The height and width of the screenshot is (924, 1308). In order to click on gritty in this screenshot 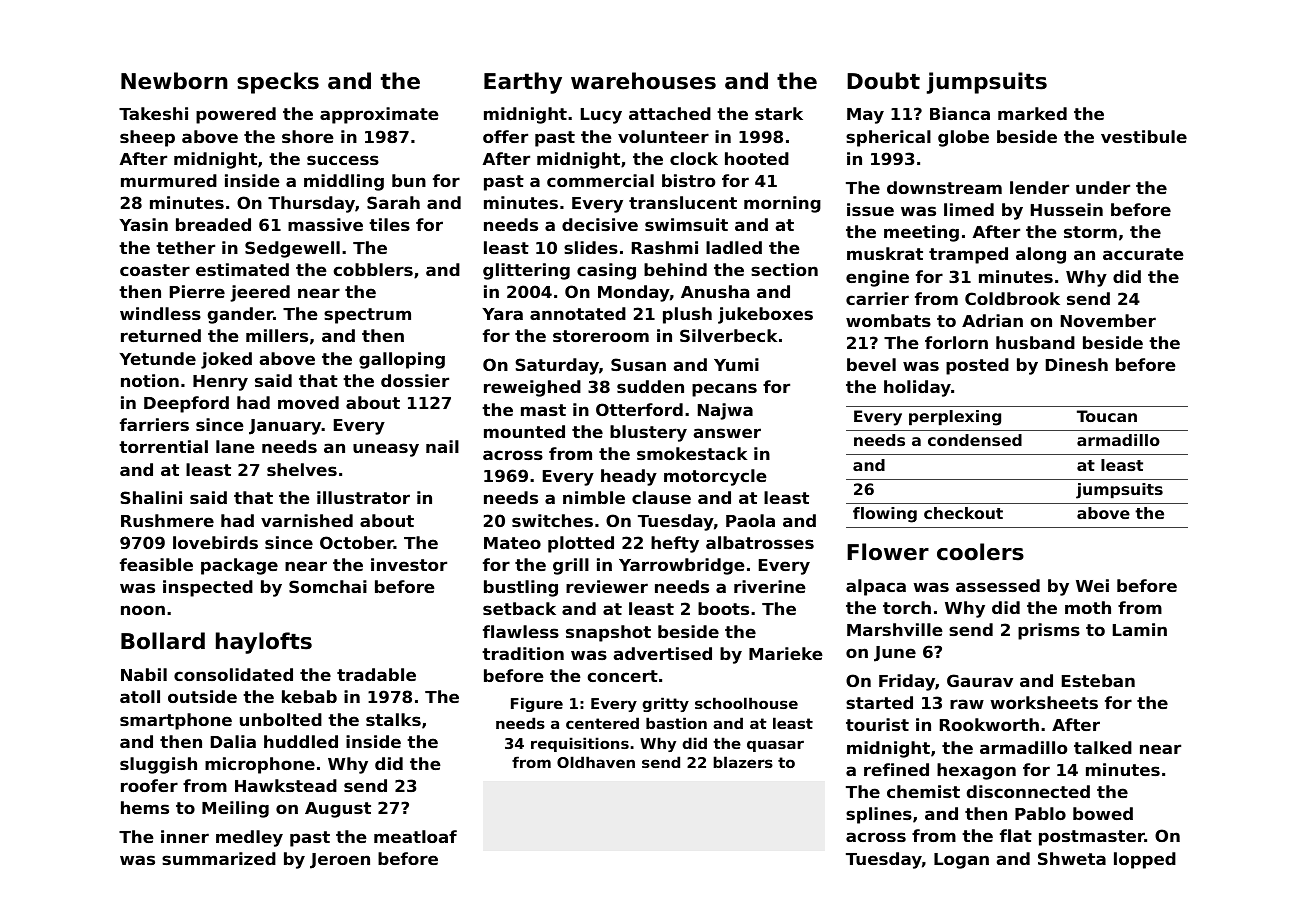, I will do `click(665, 704)`.
